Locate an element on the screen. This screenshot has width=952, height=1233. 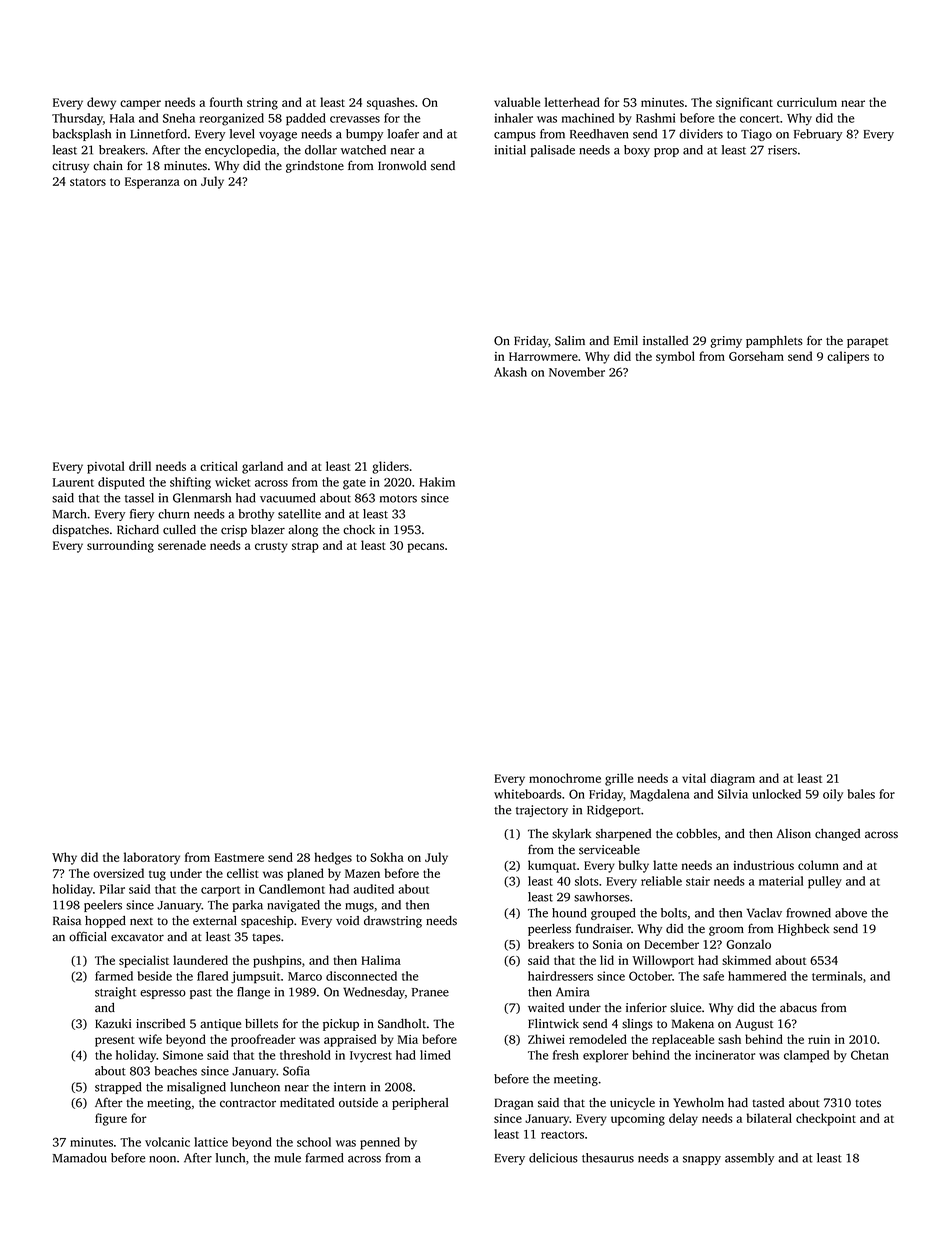
Linnetford is located at coordinates (158, 134).
